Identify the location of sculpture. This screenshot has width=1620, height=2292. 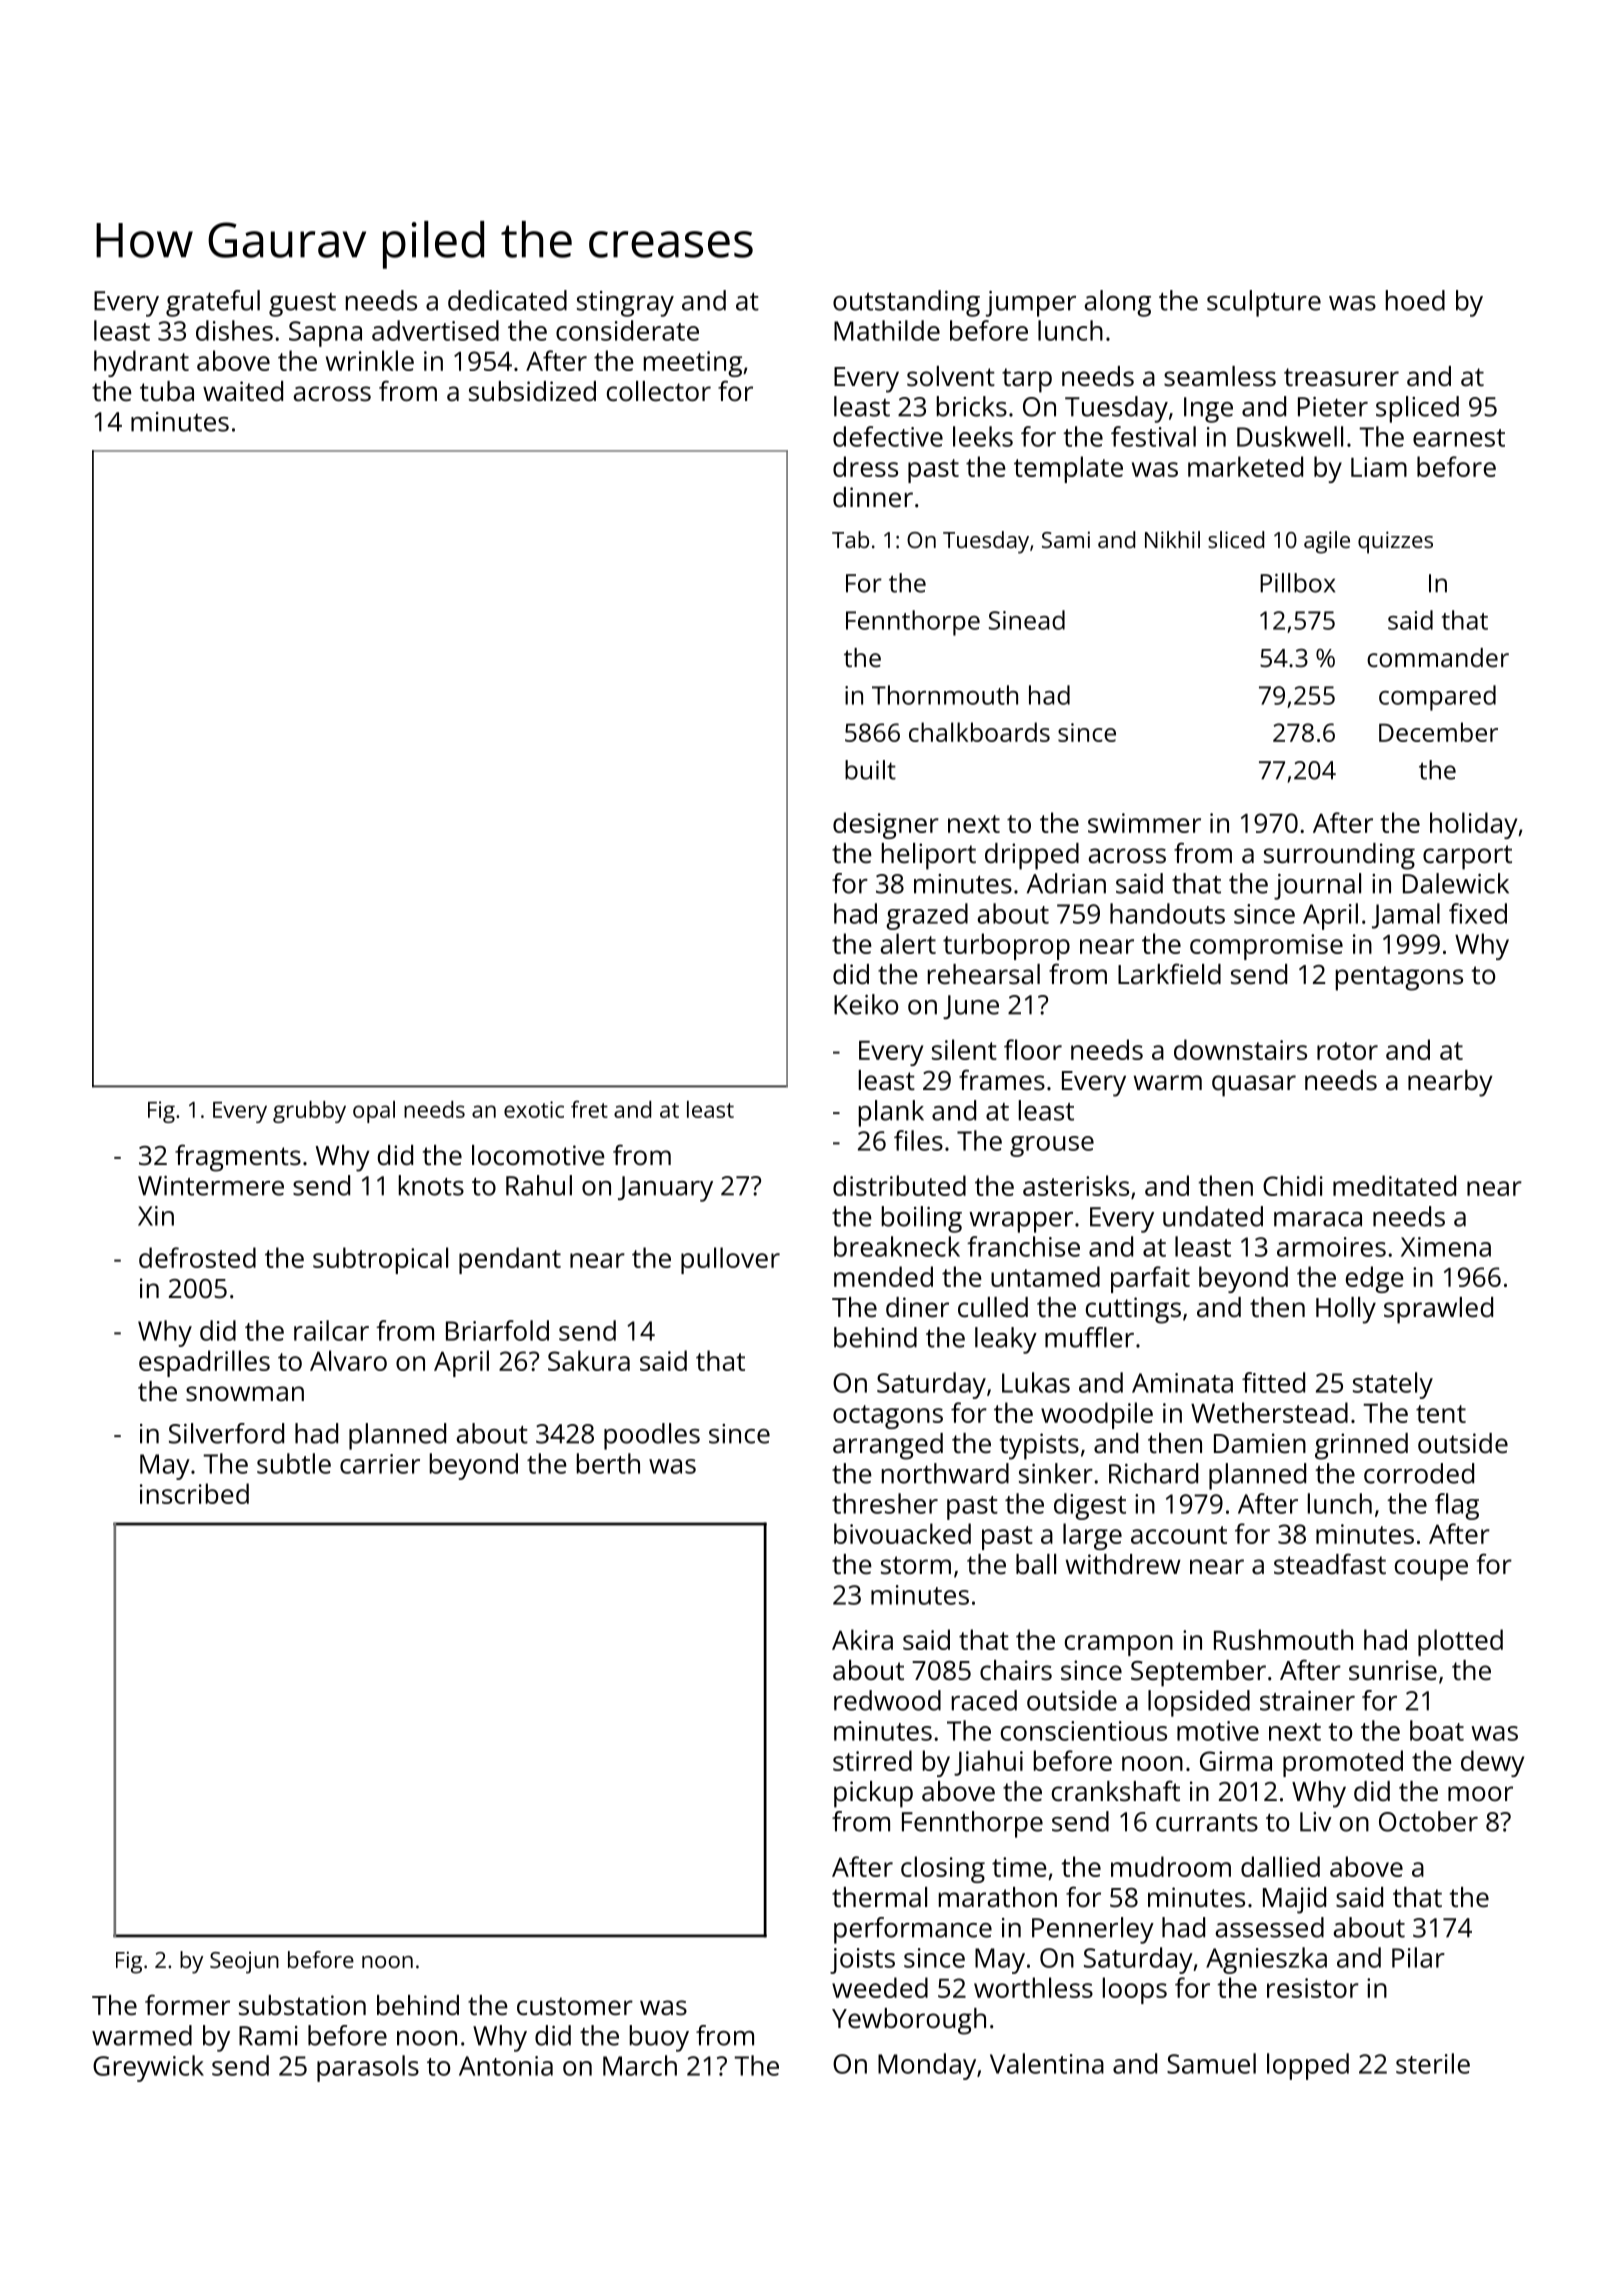
(1264, 303).
